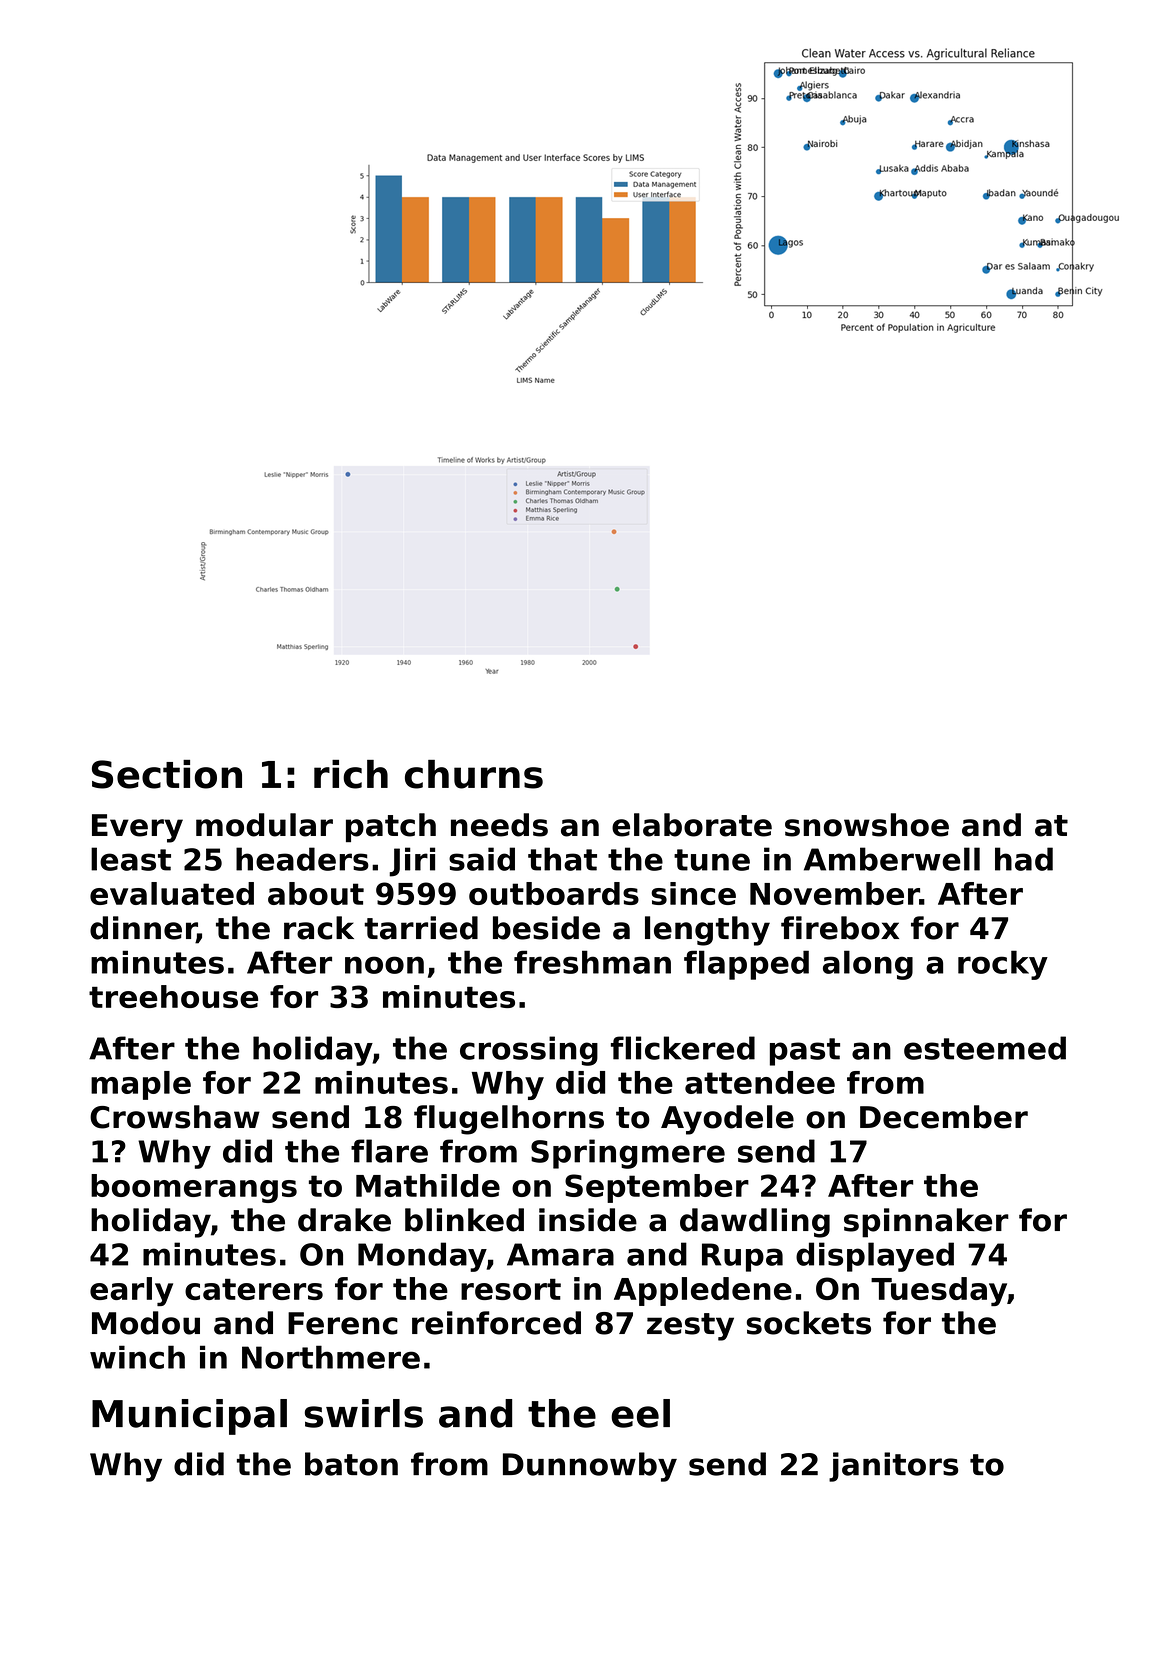  What do you see at coordinates (892, 859) in the page?
I see `Amberwell` at bounding box center [892, 859].
